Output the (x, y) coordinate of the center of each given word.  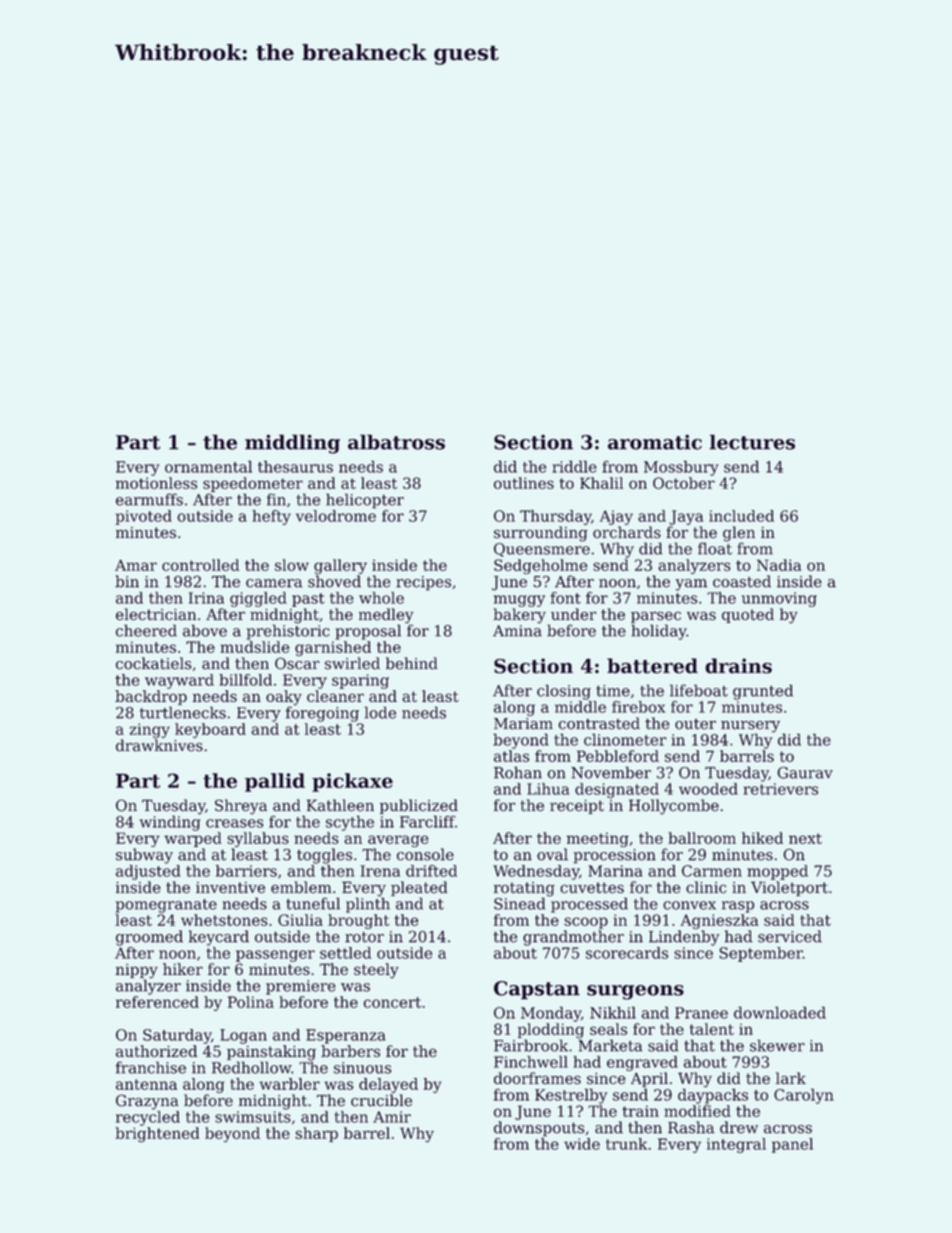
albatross (396, 442)
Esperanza (346, 1036)
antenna (146, 1084)
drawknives (159, 745)
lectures (752, 442)
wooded (708, 789)
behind (412, 663)
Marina (615, 871)
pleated (419, 888)
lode (380, 712)
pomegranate (166, 906)
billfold (245, 680)
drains (738, 666)
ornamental (208, 466)
